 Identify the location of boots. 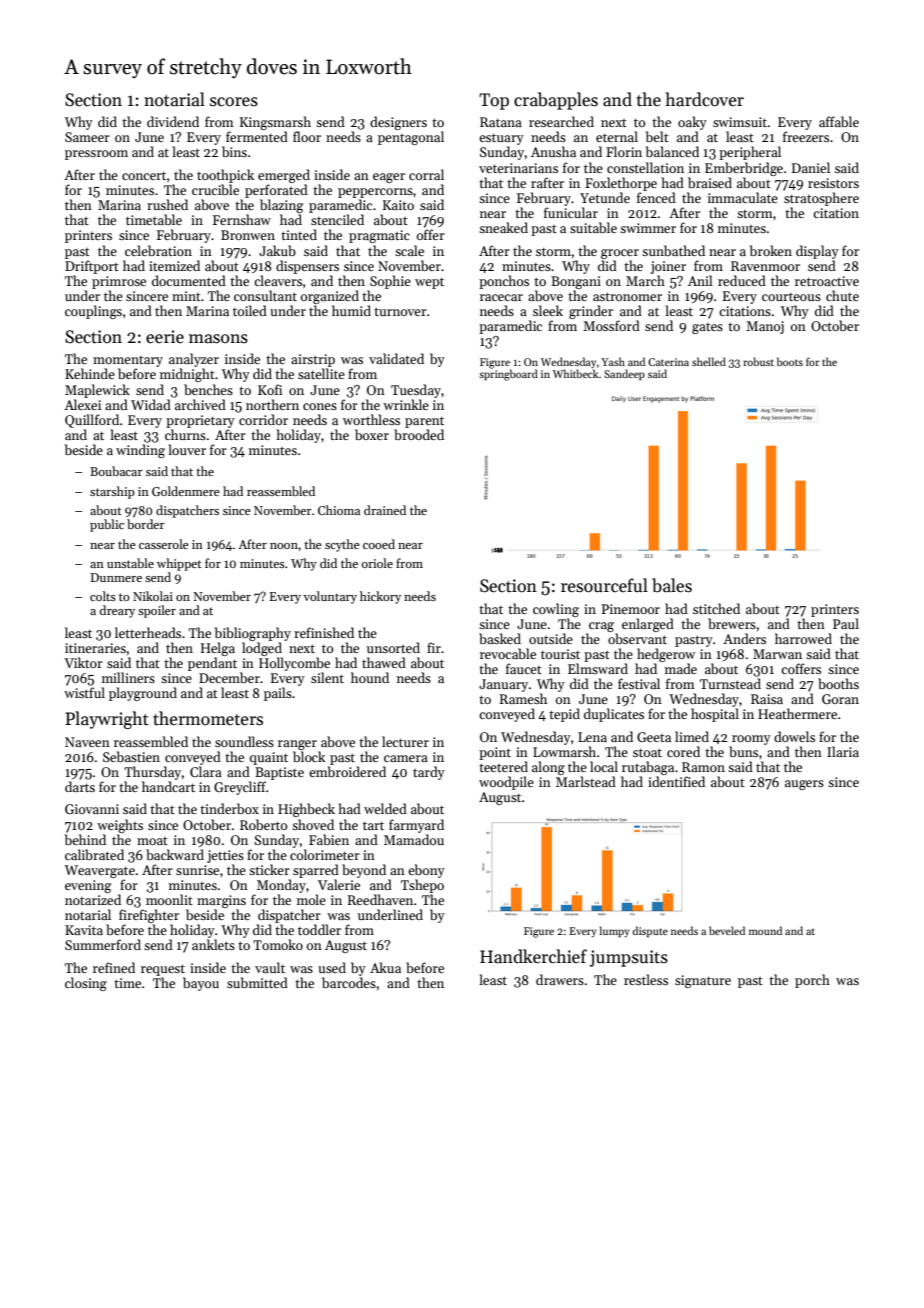
(790, 361).
